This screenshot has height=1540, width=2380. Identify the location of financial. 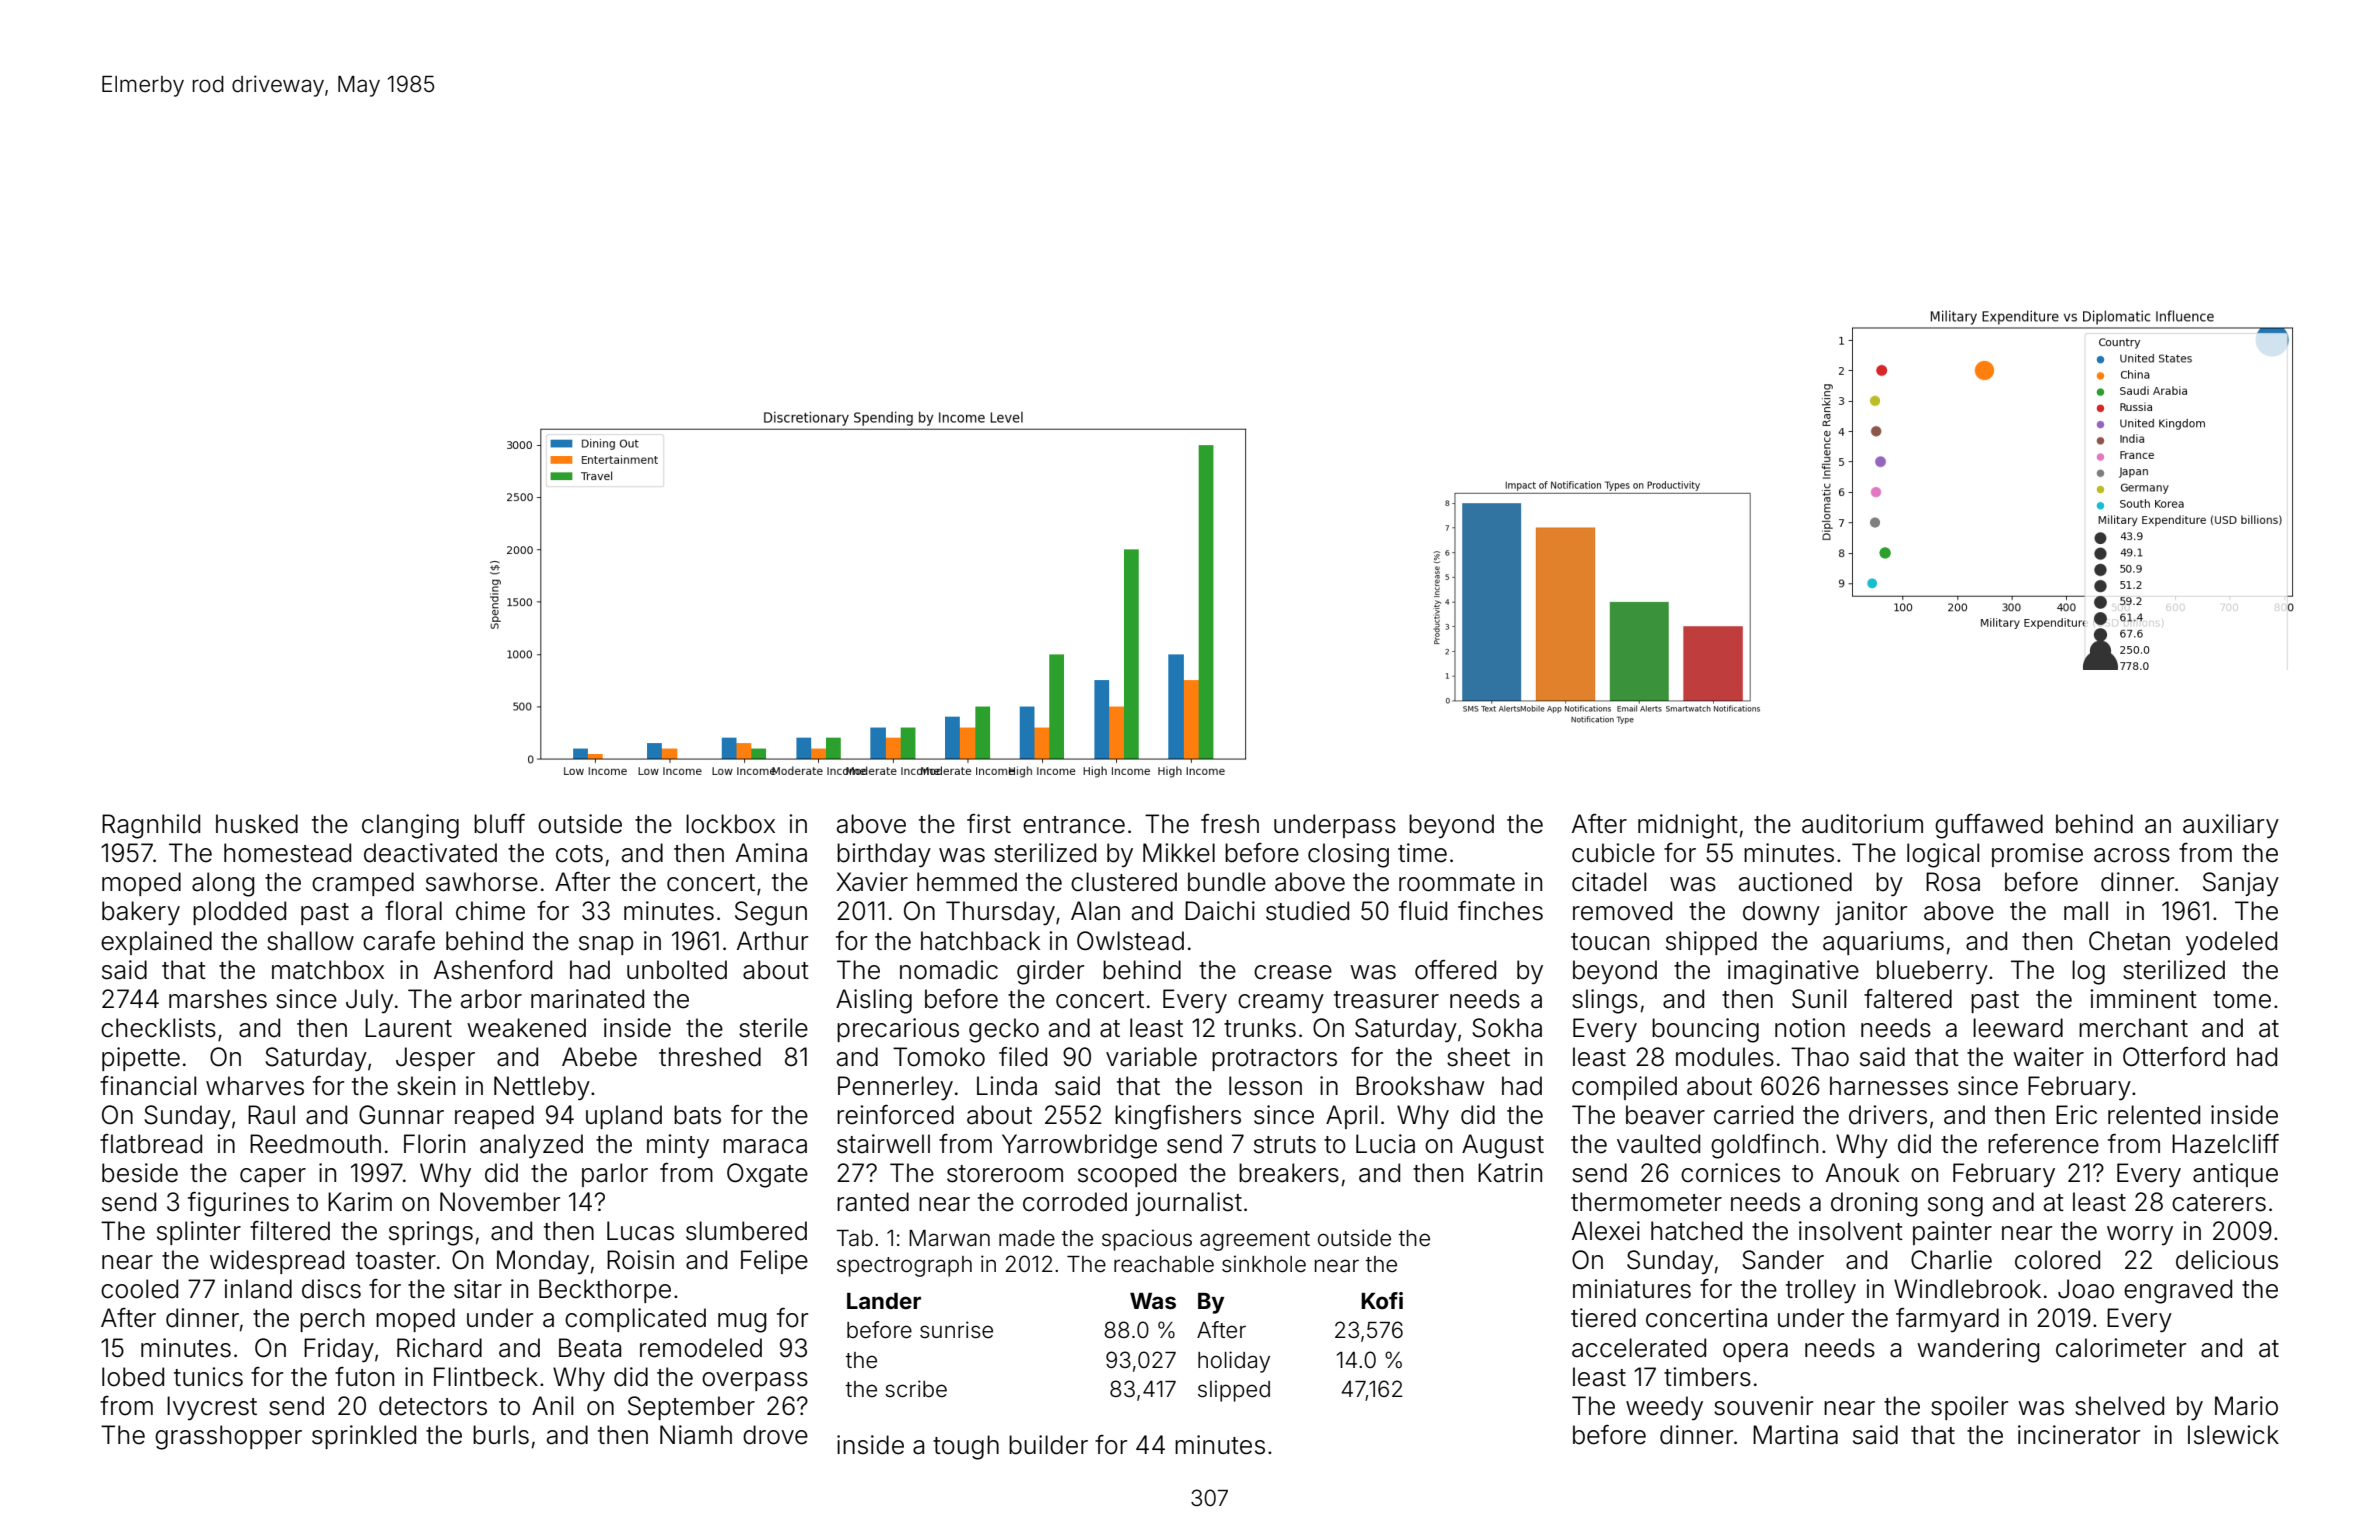
(148, 1086).
